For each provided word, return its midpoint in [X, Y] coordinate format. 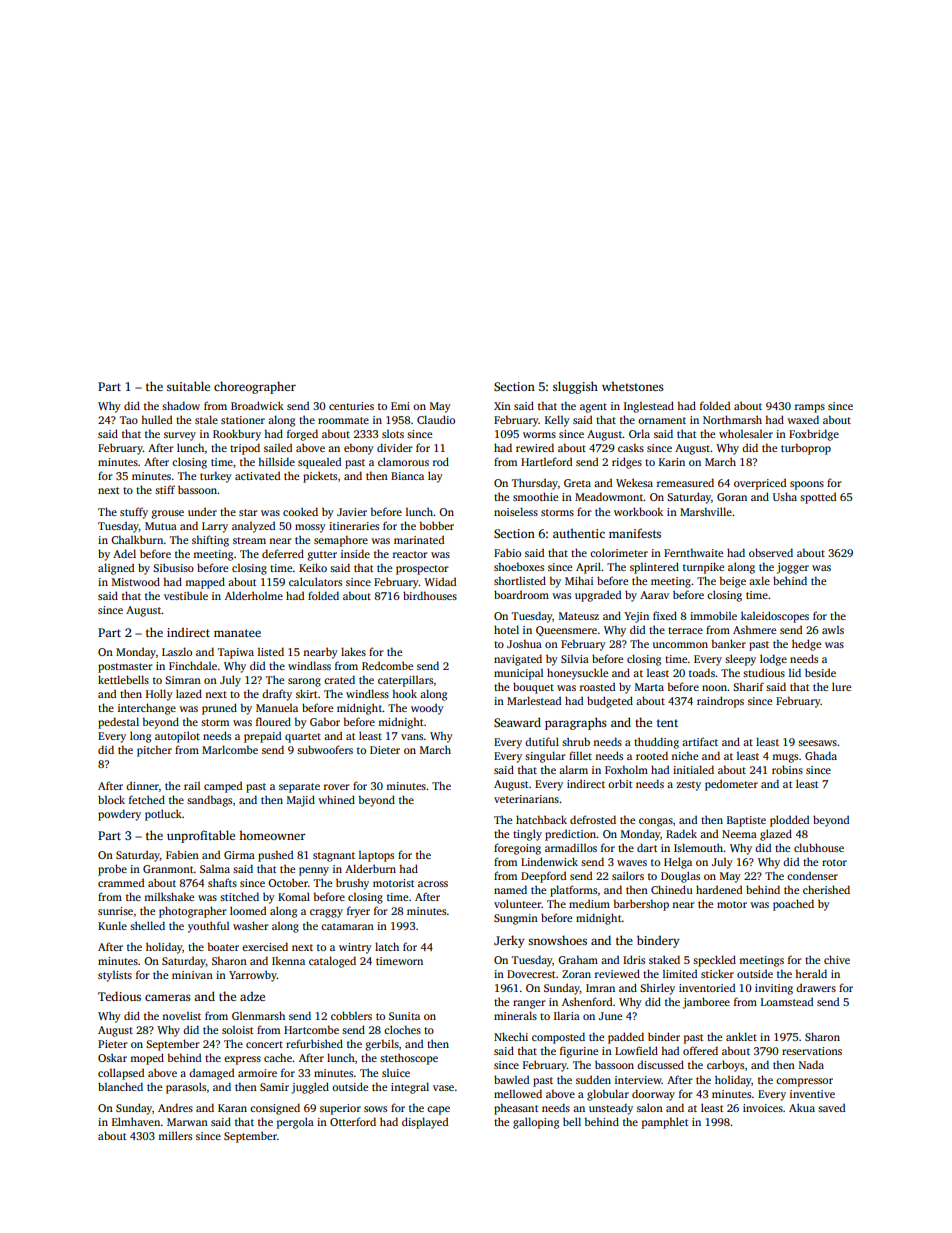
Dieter [385, 750]
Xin [502, 406]
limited [680, 973]
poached [793, 905]
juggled [310, 1088]
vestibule [186, 595]
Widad [440, 581]
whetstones [633, 386]
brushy [352, 884]
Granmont [168, 869]
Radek [681, 833]
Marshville [706, 511]
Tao [129, 420]
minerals [515, 1015]
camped [223, 787]
